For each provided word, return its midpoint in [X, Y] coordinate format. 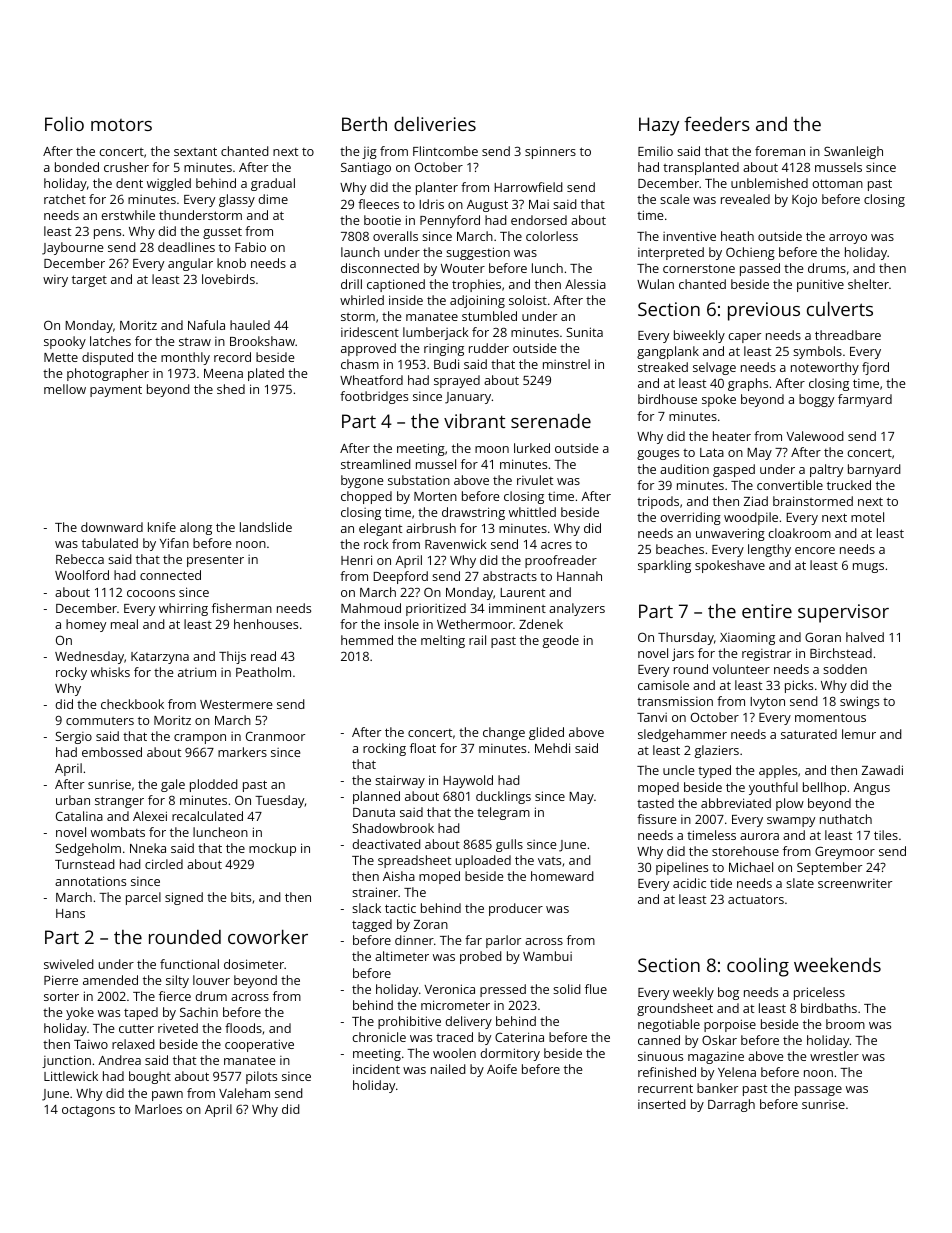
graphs [748, 384]
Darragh [731, 1105]
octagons [88, 1111]
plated [266, 374]
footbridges [374, 397]
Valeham [244, 1093]
